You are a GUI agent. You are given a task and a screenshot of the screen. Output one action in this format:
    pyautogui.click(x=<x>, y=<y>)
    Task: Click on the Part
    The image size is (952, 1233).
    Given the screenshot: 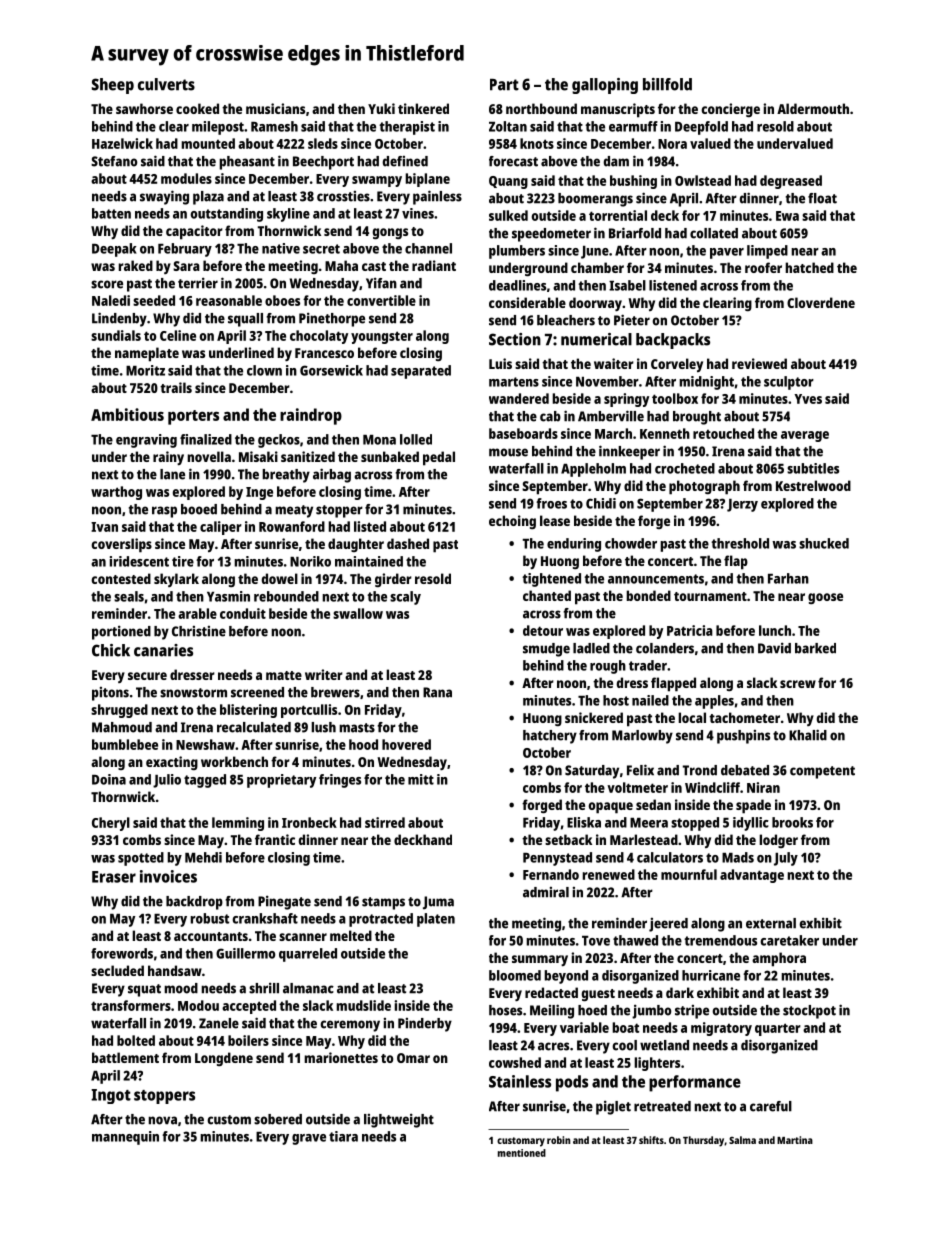 What is the action you would take?
    pyautogui.click(x=504, y=85)
